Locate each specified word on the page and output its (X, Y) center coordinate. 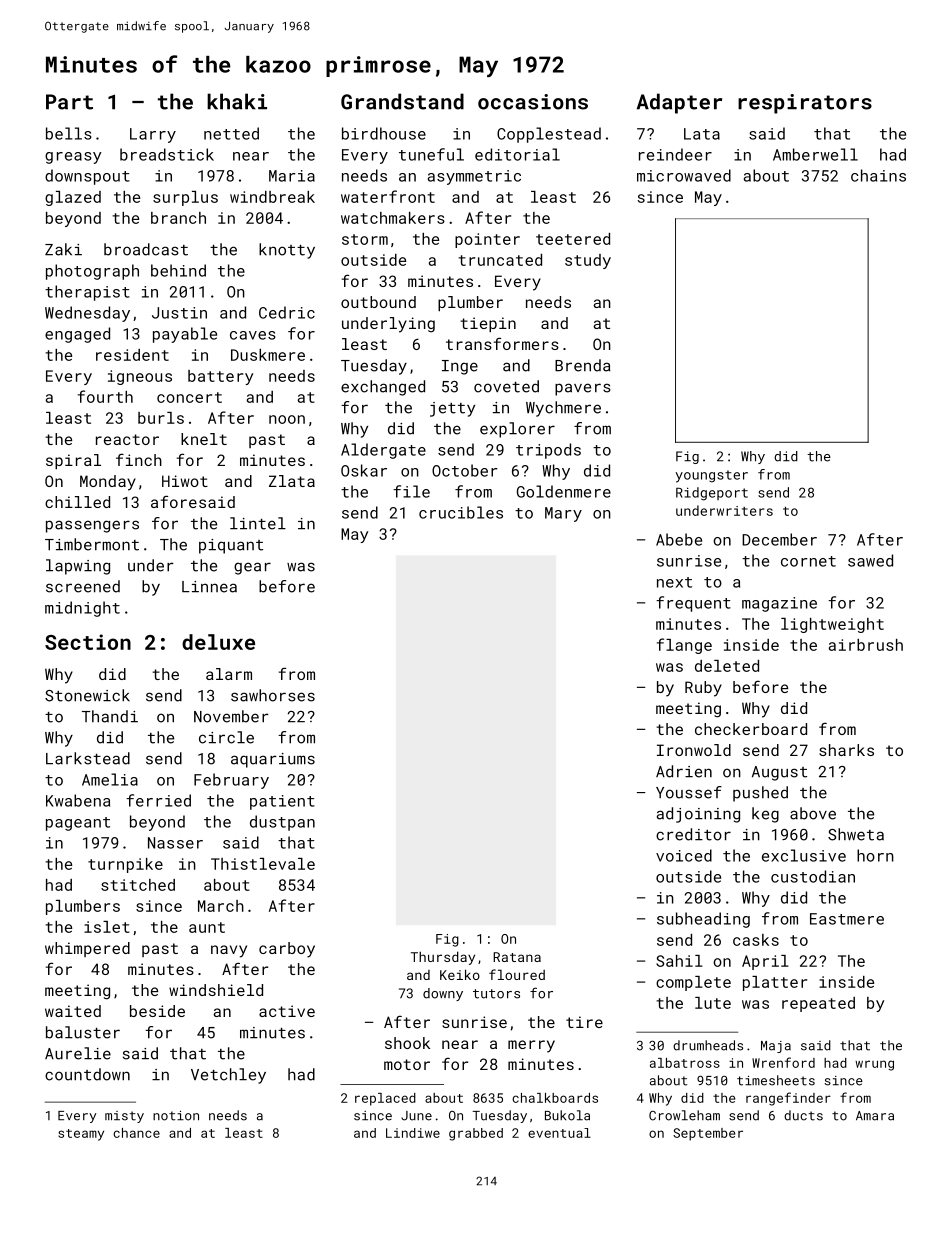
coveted (506, 386)
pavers (583, 389)
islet (107, 927)
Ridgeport (712, 494)
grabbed (476, 1134)
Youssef (689, 792)
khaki (237, 101)
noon (287, 419)
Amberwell (815, 154)
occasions (533, 102)
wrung (874, 1065)
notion (176, 1116)
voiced (684, 855)
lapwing (78, 567)
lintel (258, 523)
